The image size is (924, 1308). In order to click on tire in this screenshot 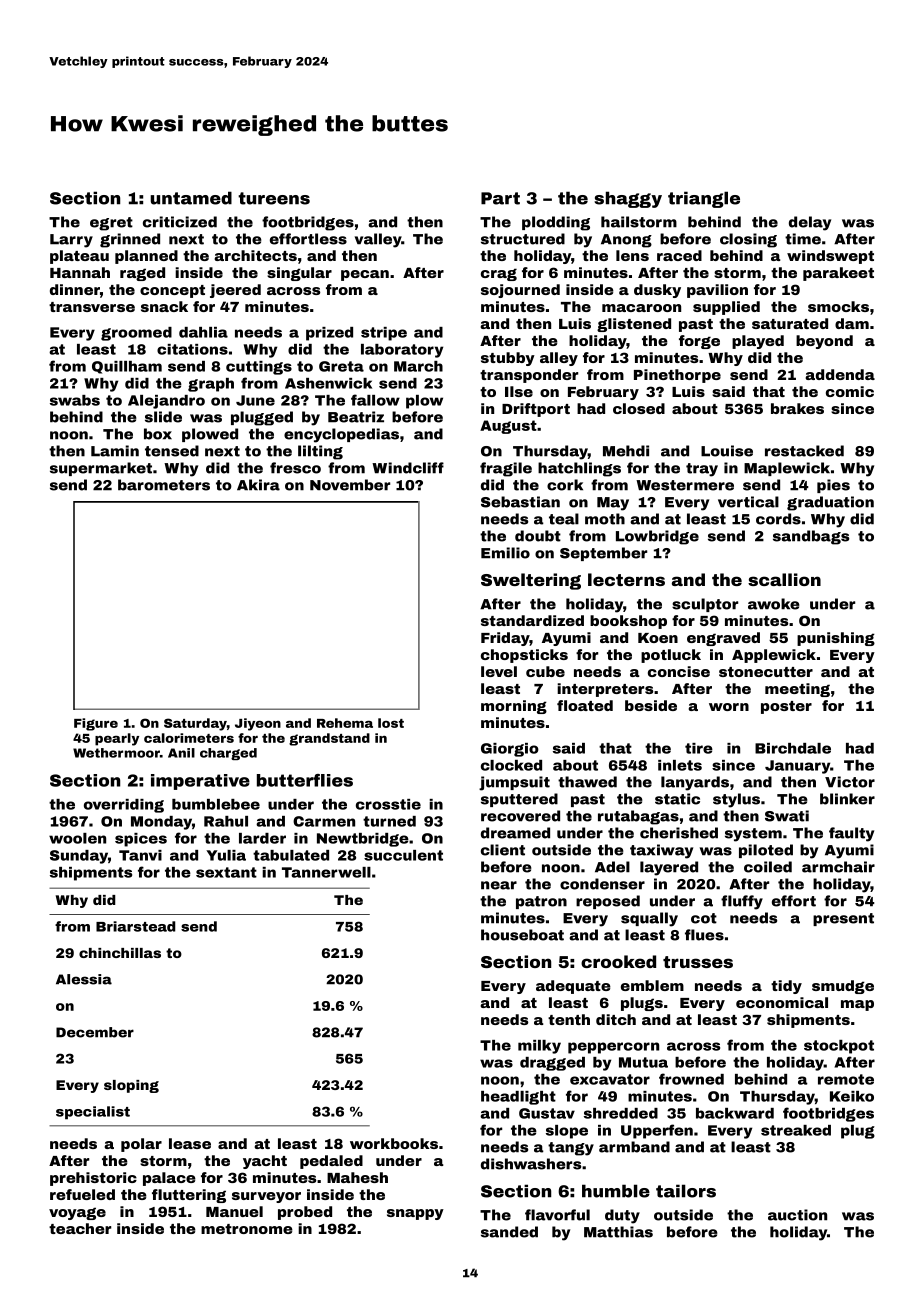, I will do `click(699, 748)`.
